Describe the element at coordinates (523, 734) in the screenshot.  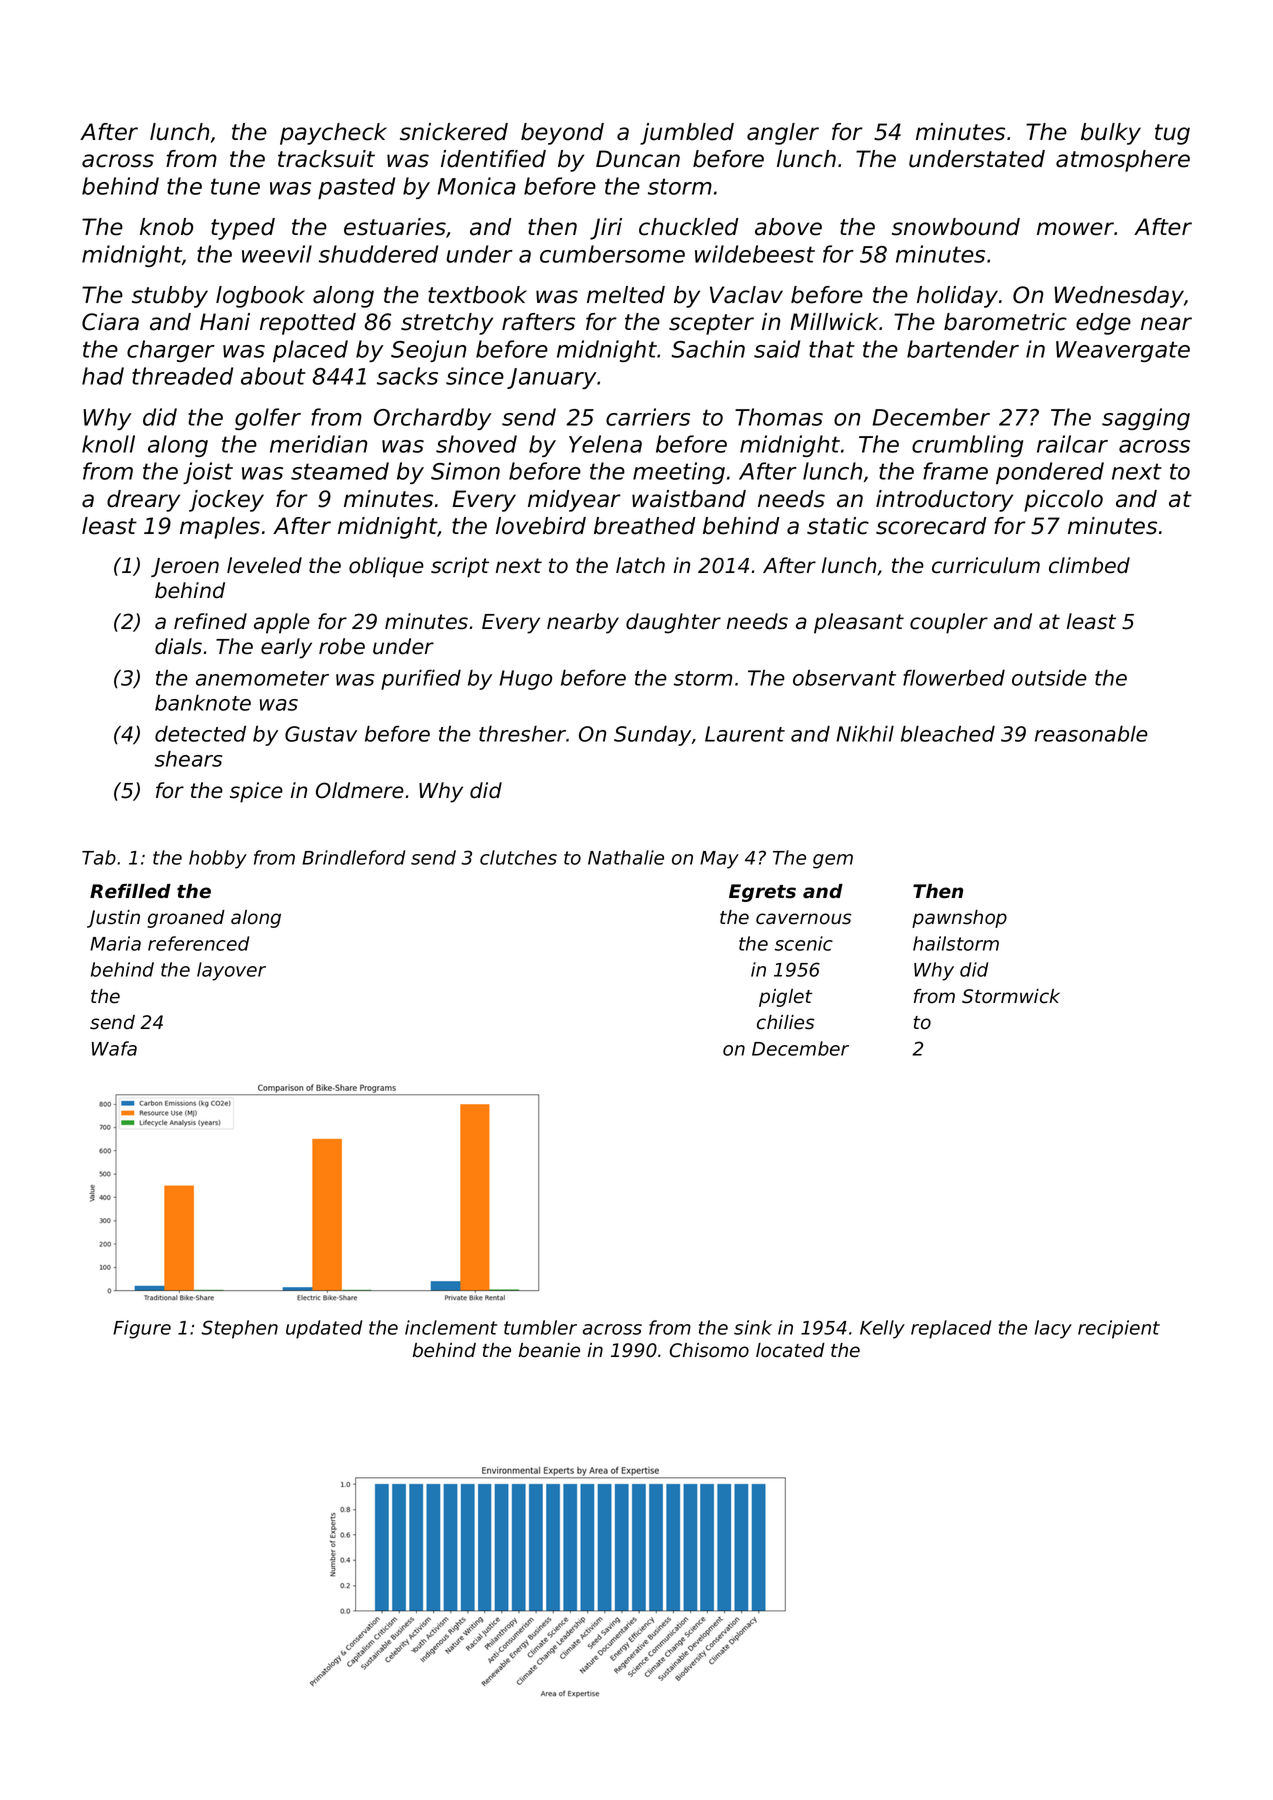
I see `thresher` at that location.
